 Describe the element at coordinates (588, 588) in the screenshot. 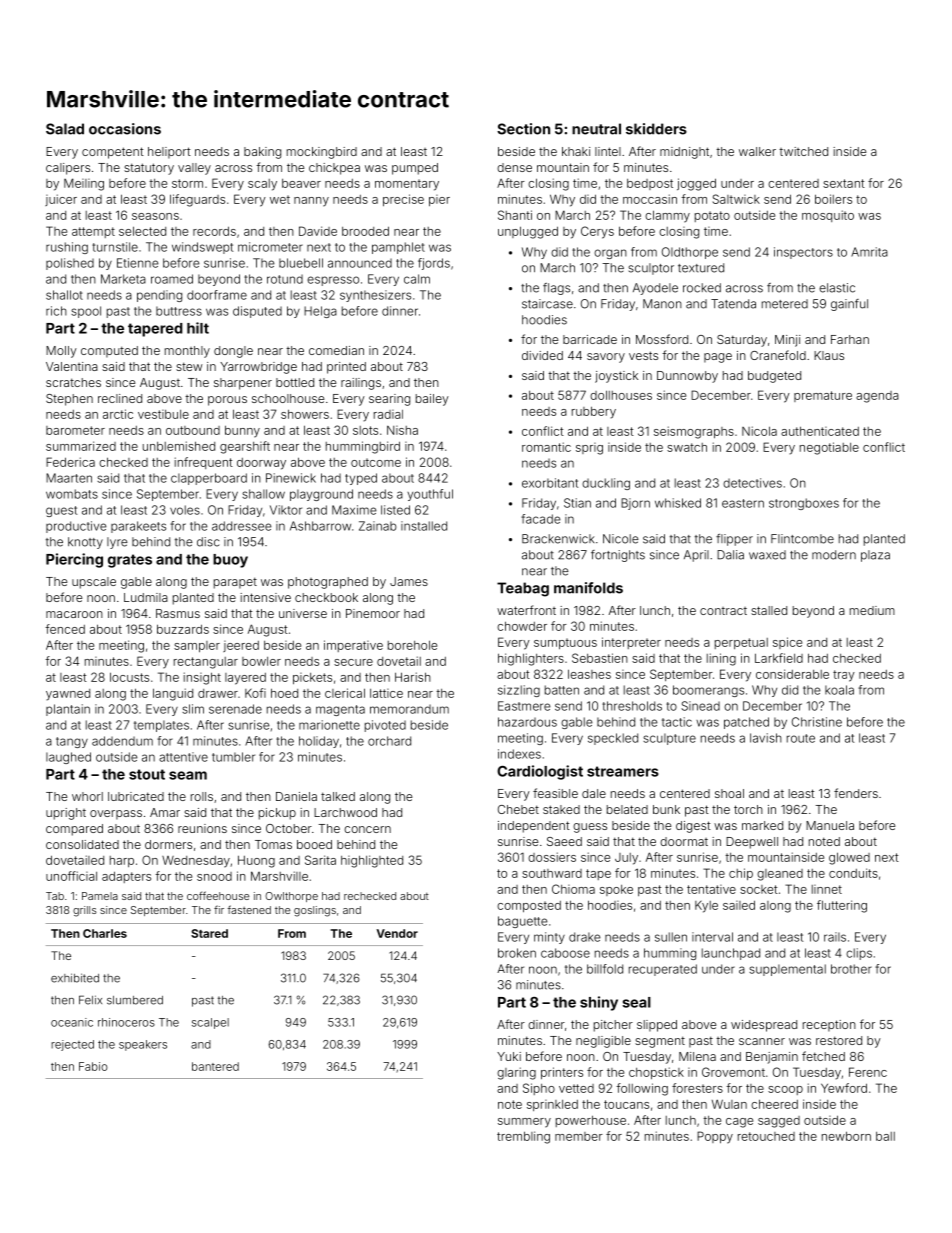

I see `manifolds` at that location.
